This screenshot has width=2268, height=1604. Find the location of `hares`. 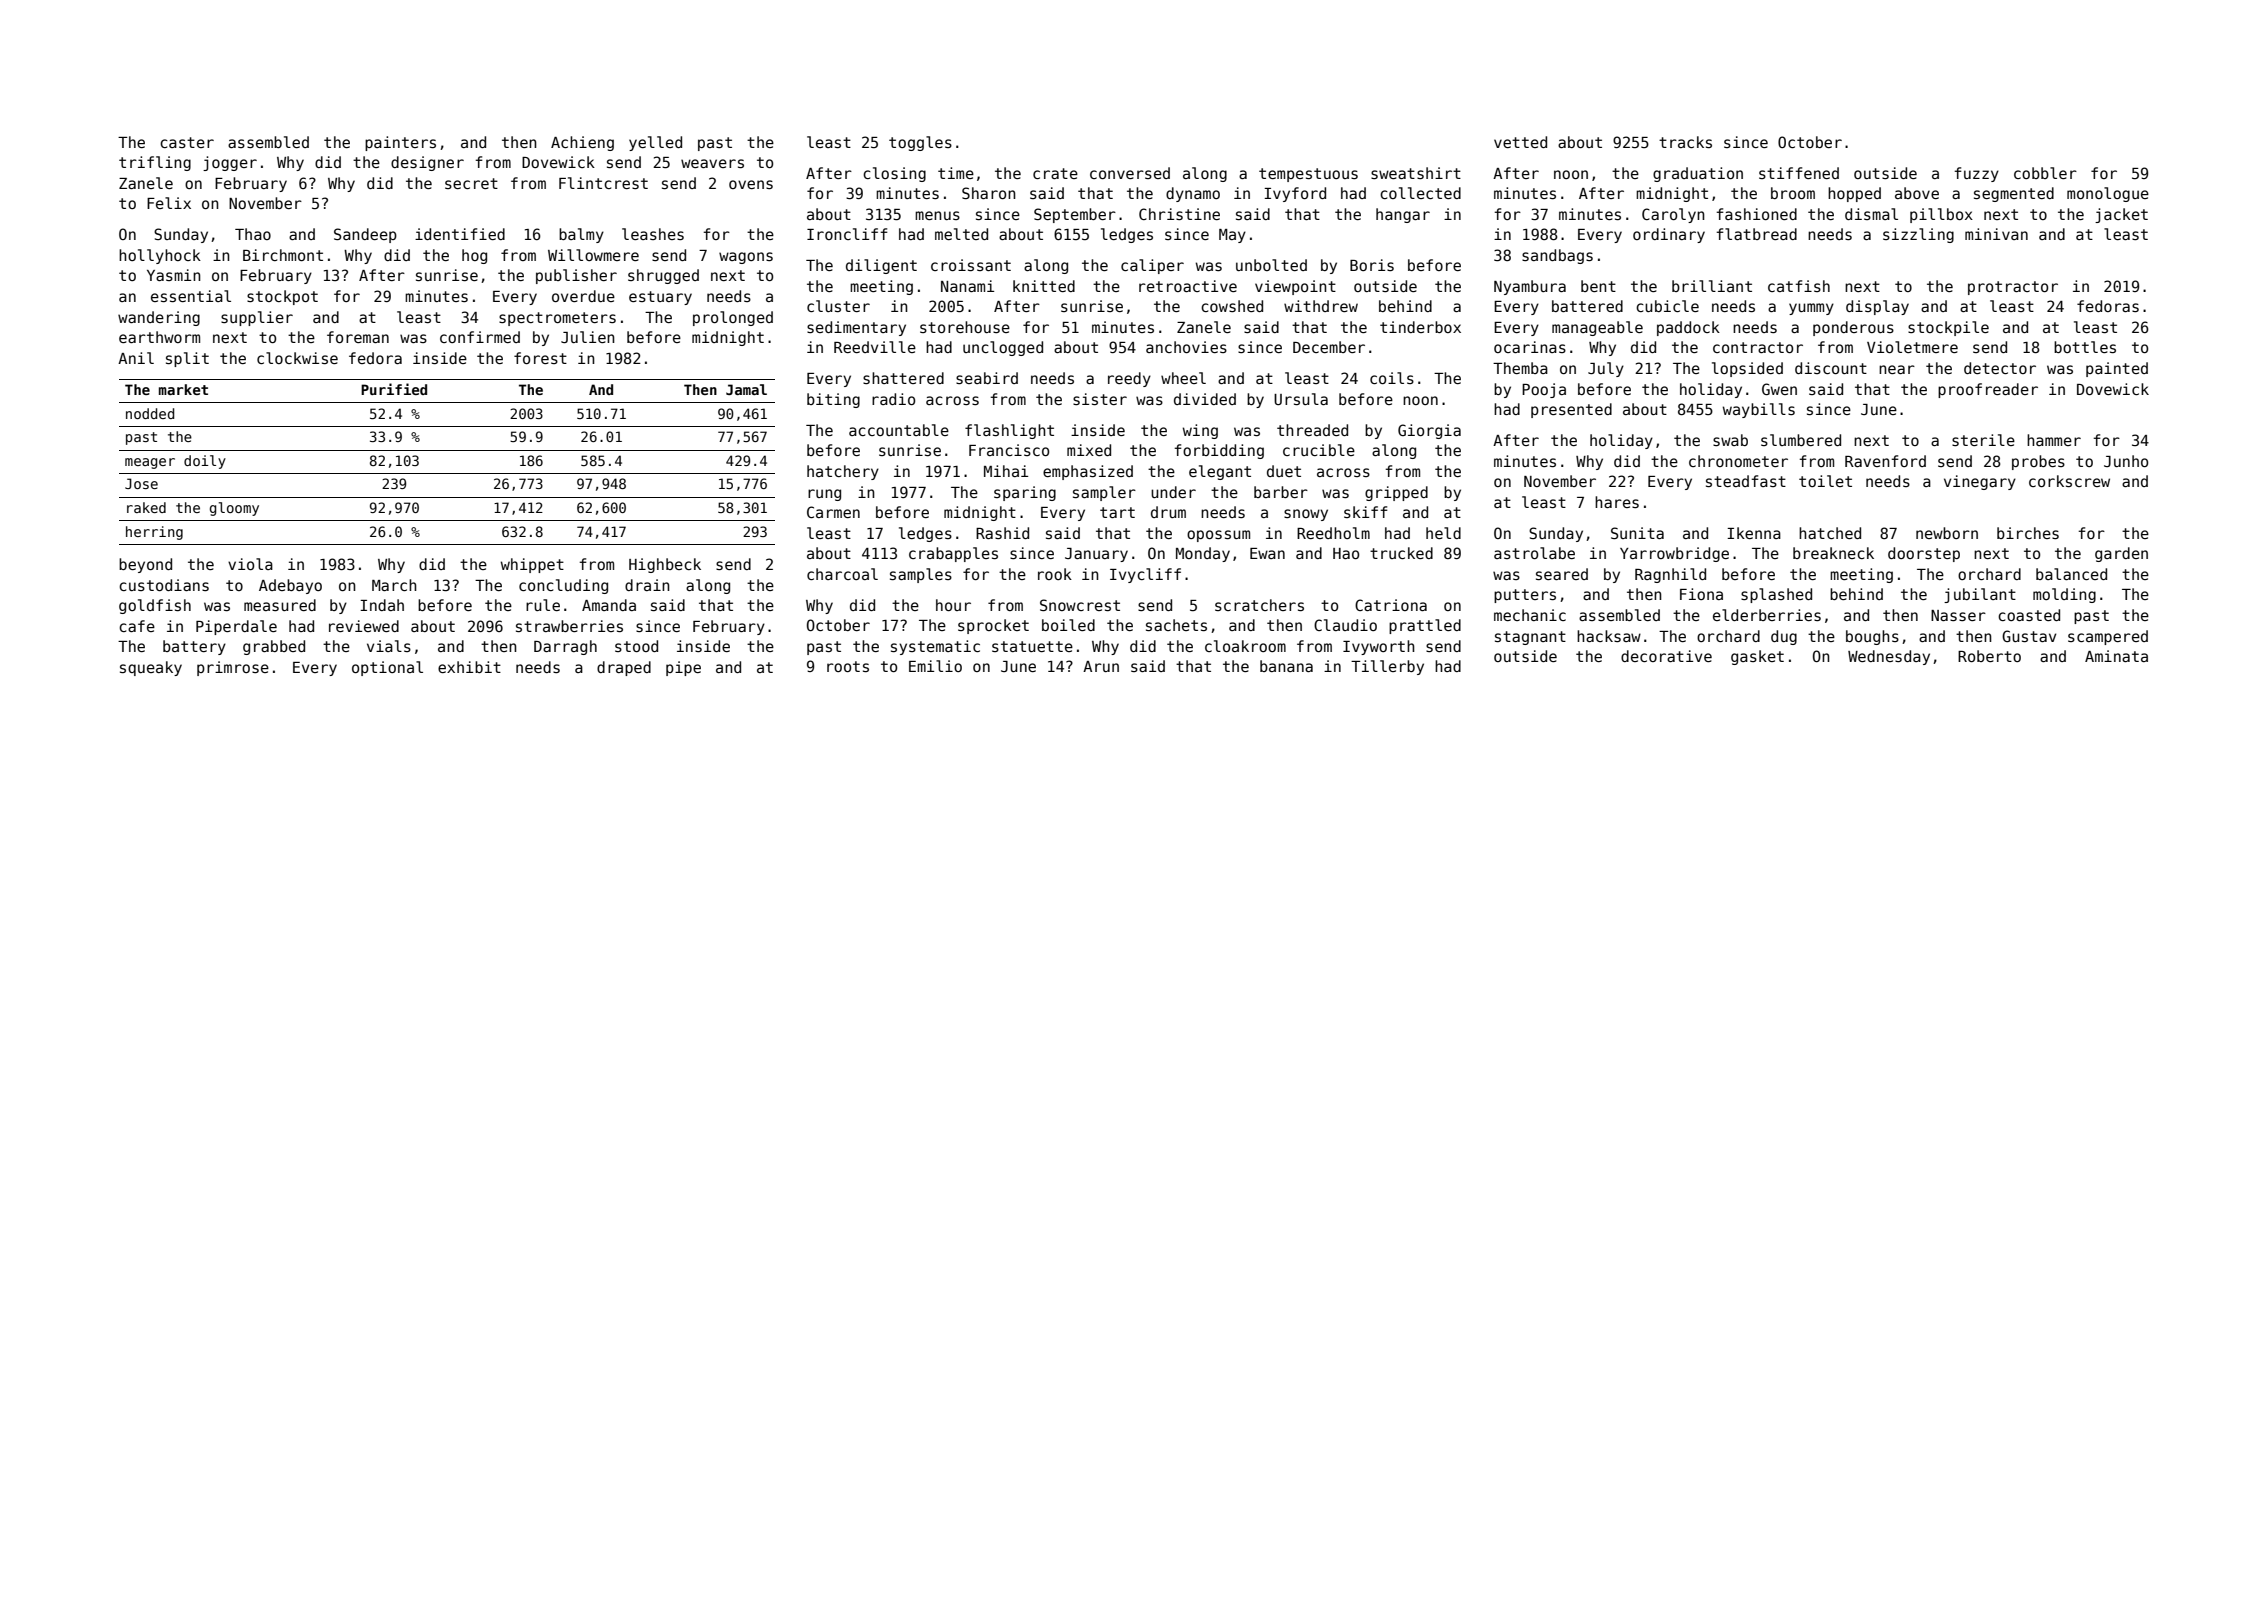

hares is located at coordinates (1617, 502).
